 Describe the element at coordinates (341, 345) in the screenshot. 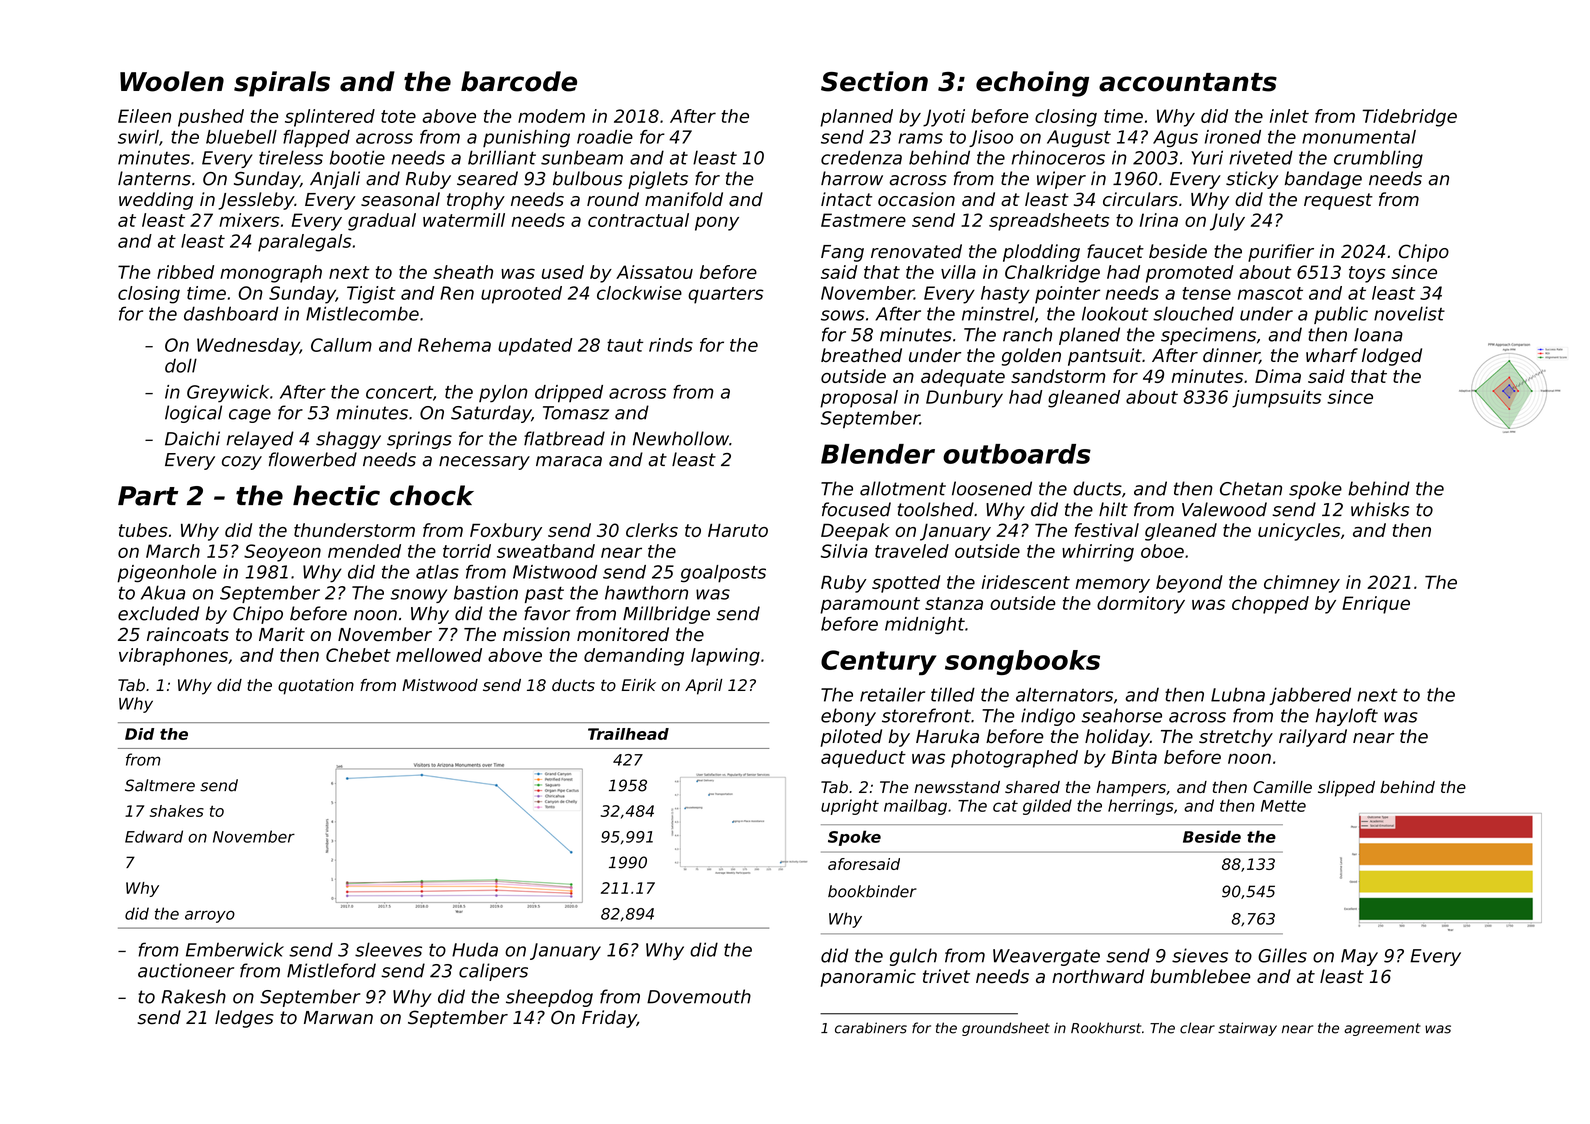

I see `Callum` at that location.
